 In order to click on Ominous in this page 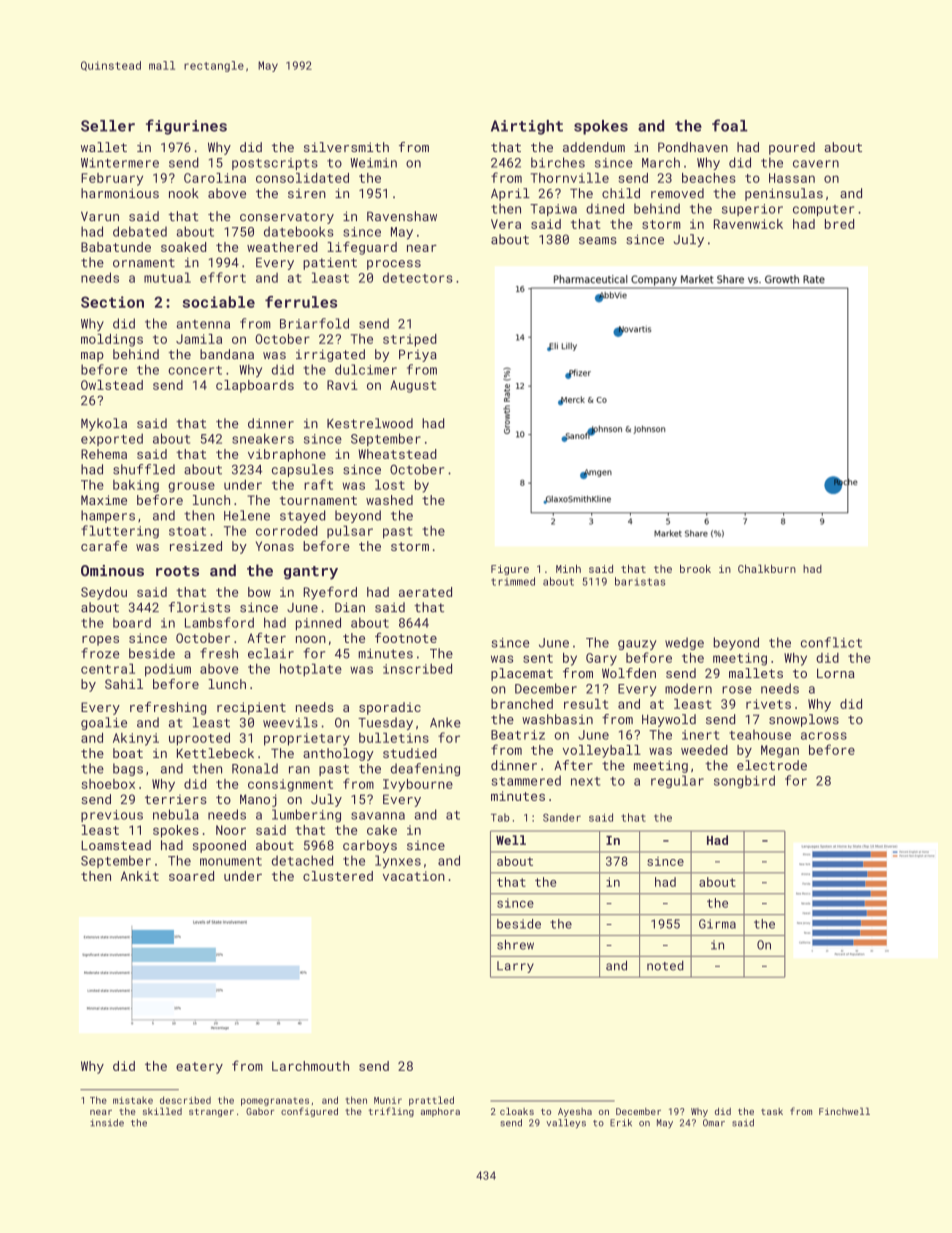, I will do `click(112, 571)`.
